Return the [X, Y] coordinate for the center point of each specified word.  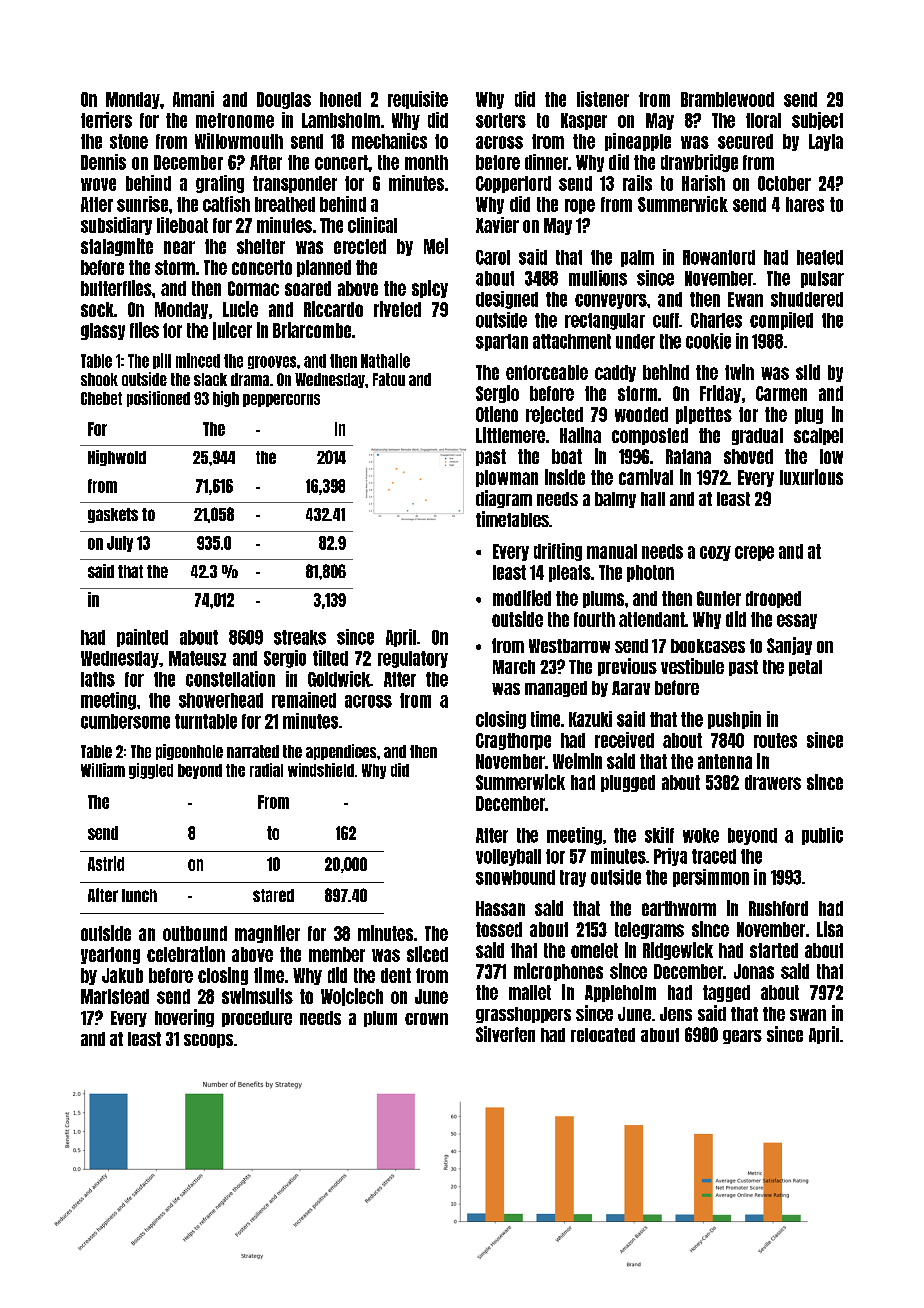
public [822, 836]
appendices [341, 752]
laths [98, 679]
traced [714, 856]
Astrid [106, 863]
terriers [106, 120]
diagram [504, 499]
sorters [501, 120]
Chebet [101, 398]
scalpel [818, 436]
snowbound [515, 877]
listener [603, 99]
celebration [186, 954]
